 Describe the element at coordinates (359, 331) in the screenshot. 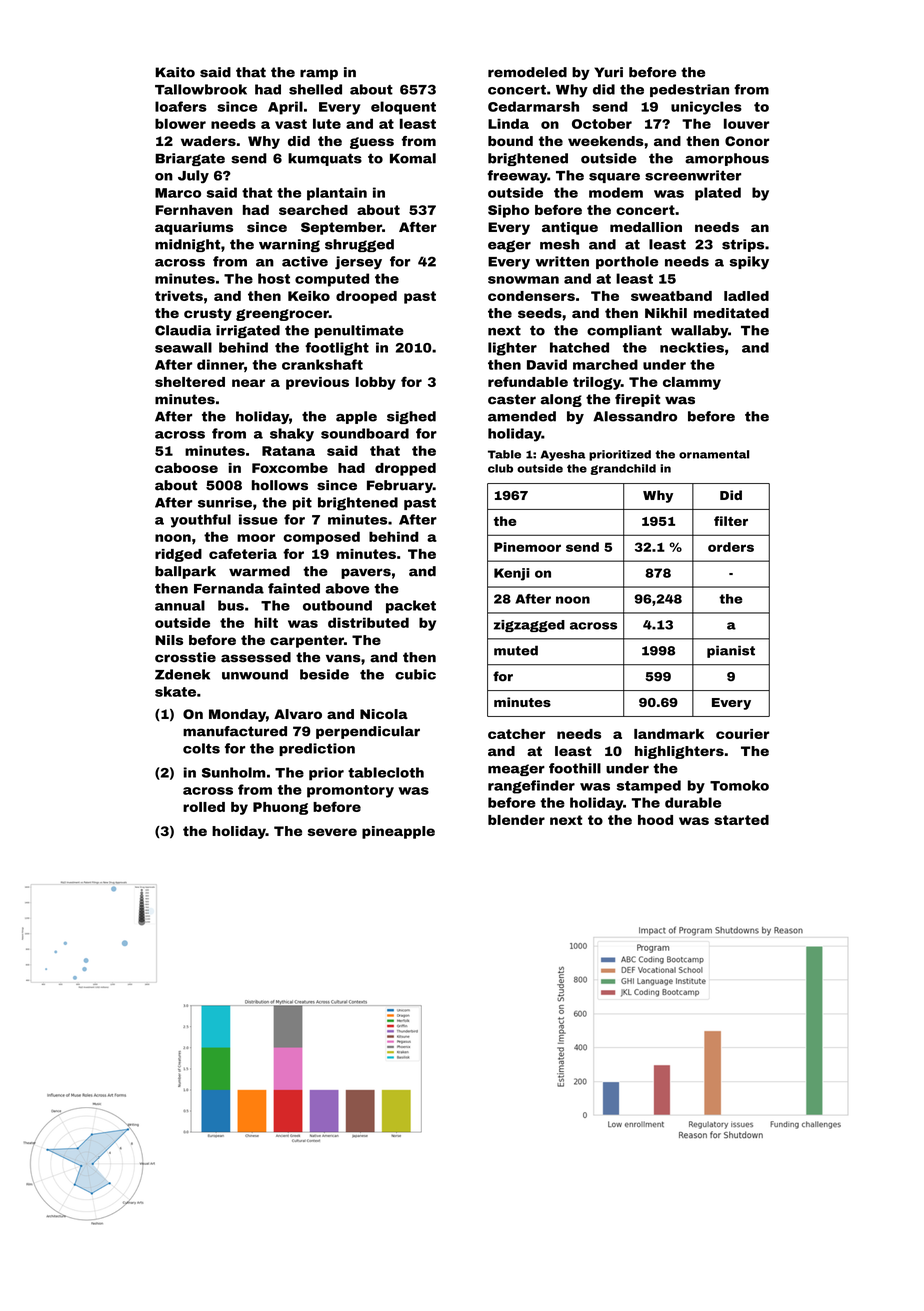

I see `penultimate` at that location.
